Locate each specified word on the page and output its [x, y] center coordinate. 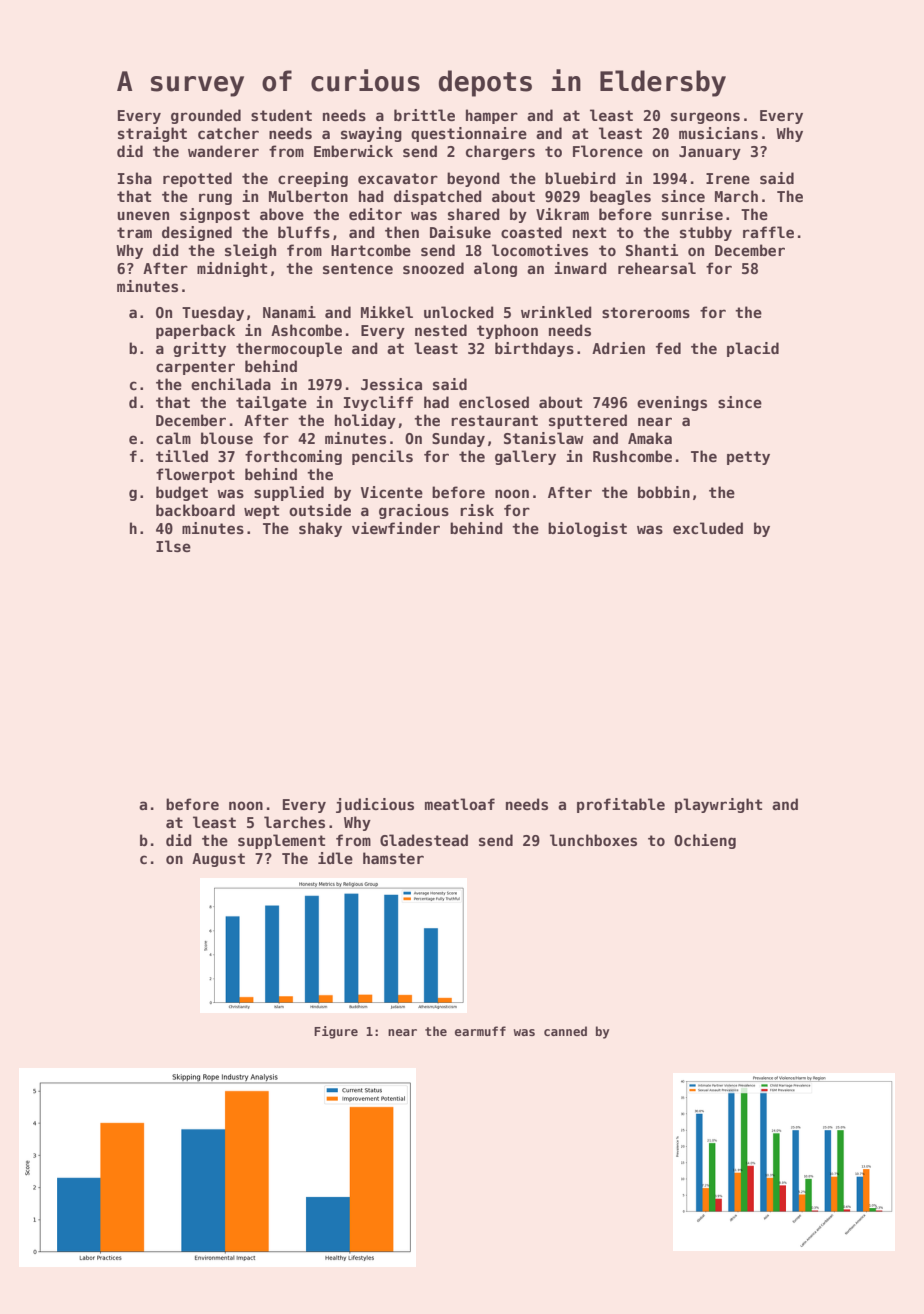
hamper [492, 116]
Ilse [173, 546]
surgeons [705, 118]
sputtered [588, 421]
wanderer [223, 151]
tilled [182, 456]
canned [565, 1031]
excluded [708, 528]
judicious [375, 805]
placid [753, 349]
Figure [336, 1032]
